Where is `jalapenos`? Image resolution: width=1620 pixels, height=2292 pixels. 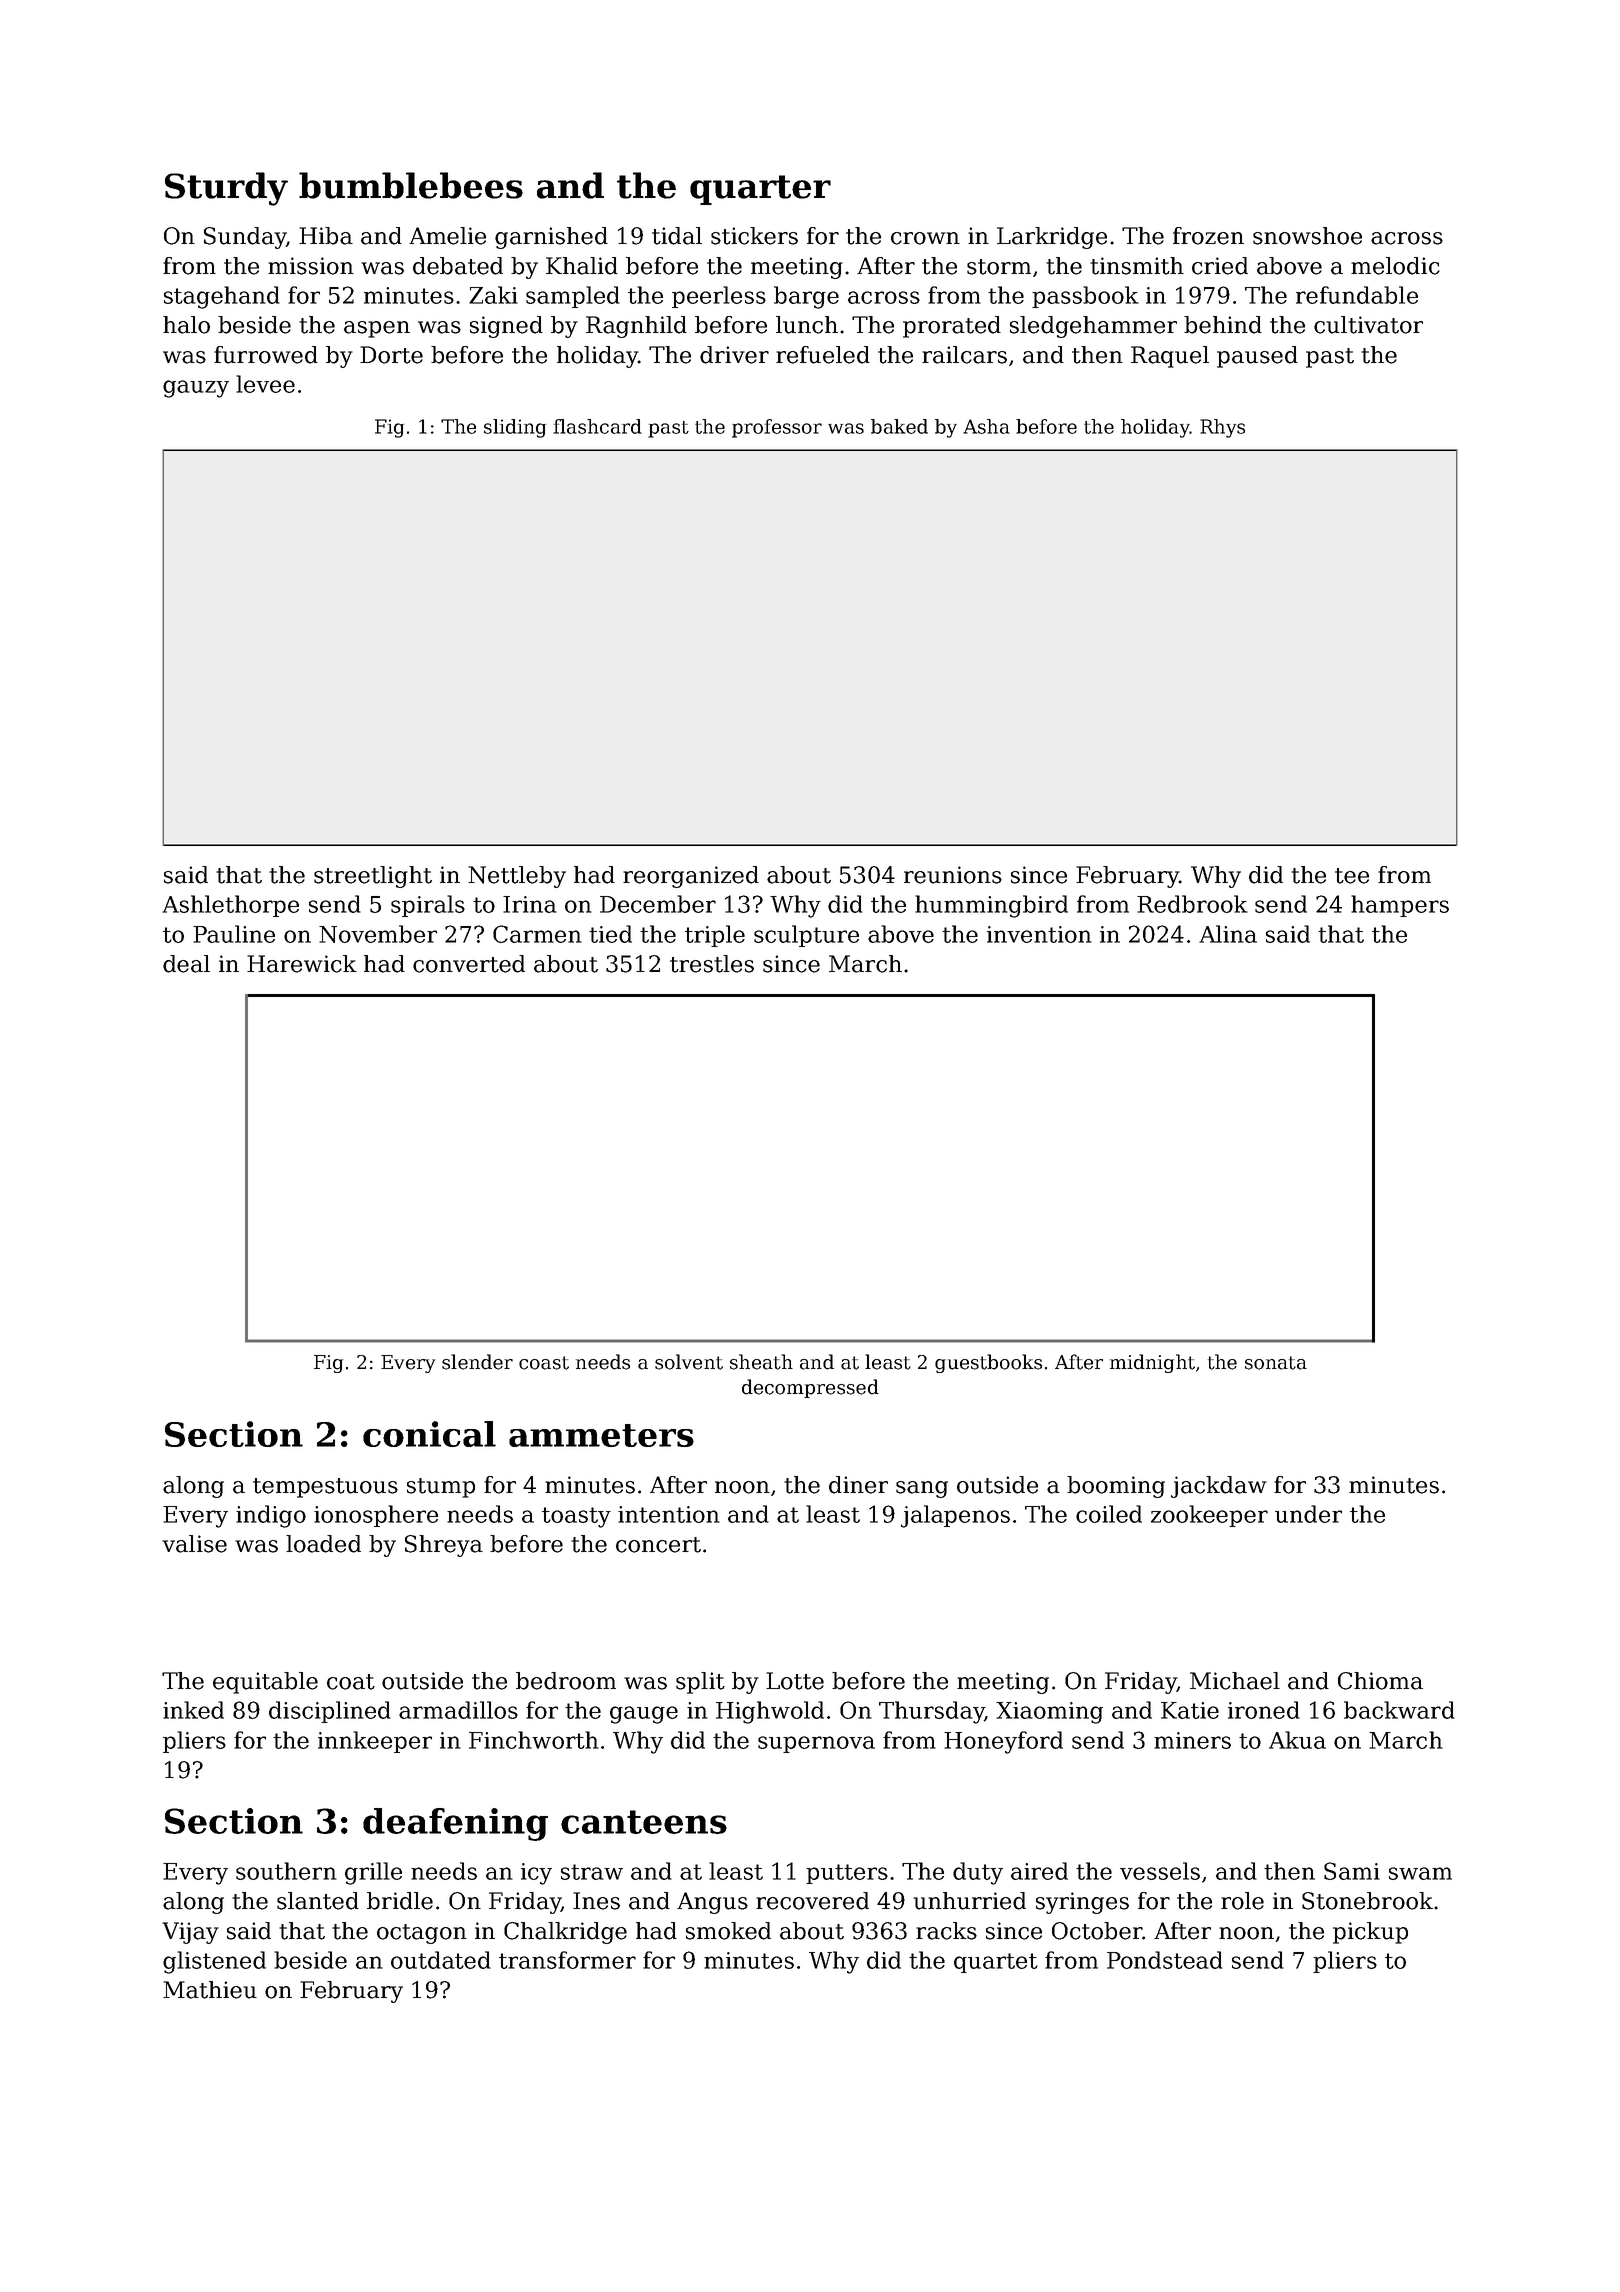
jalapenos is located at coordinates (955, 1516).
